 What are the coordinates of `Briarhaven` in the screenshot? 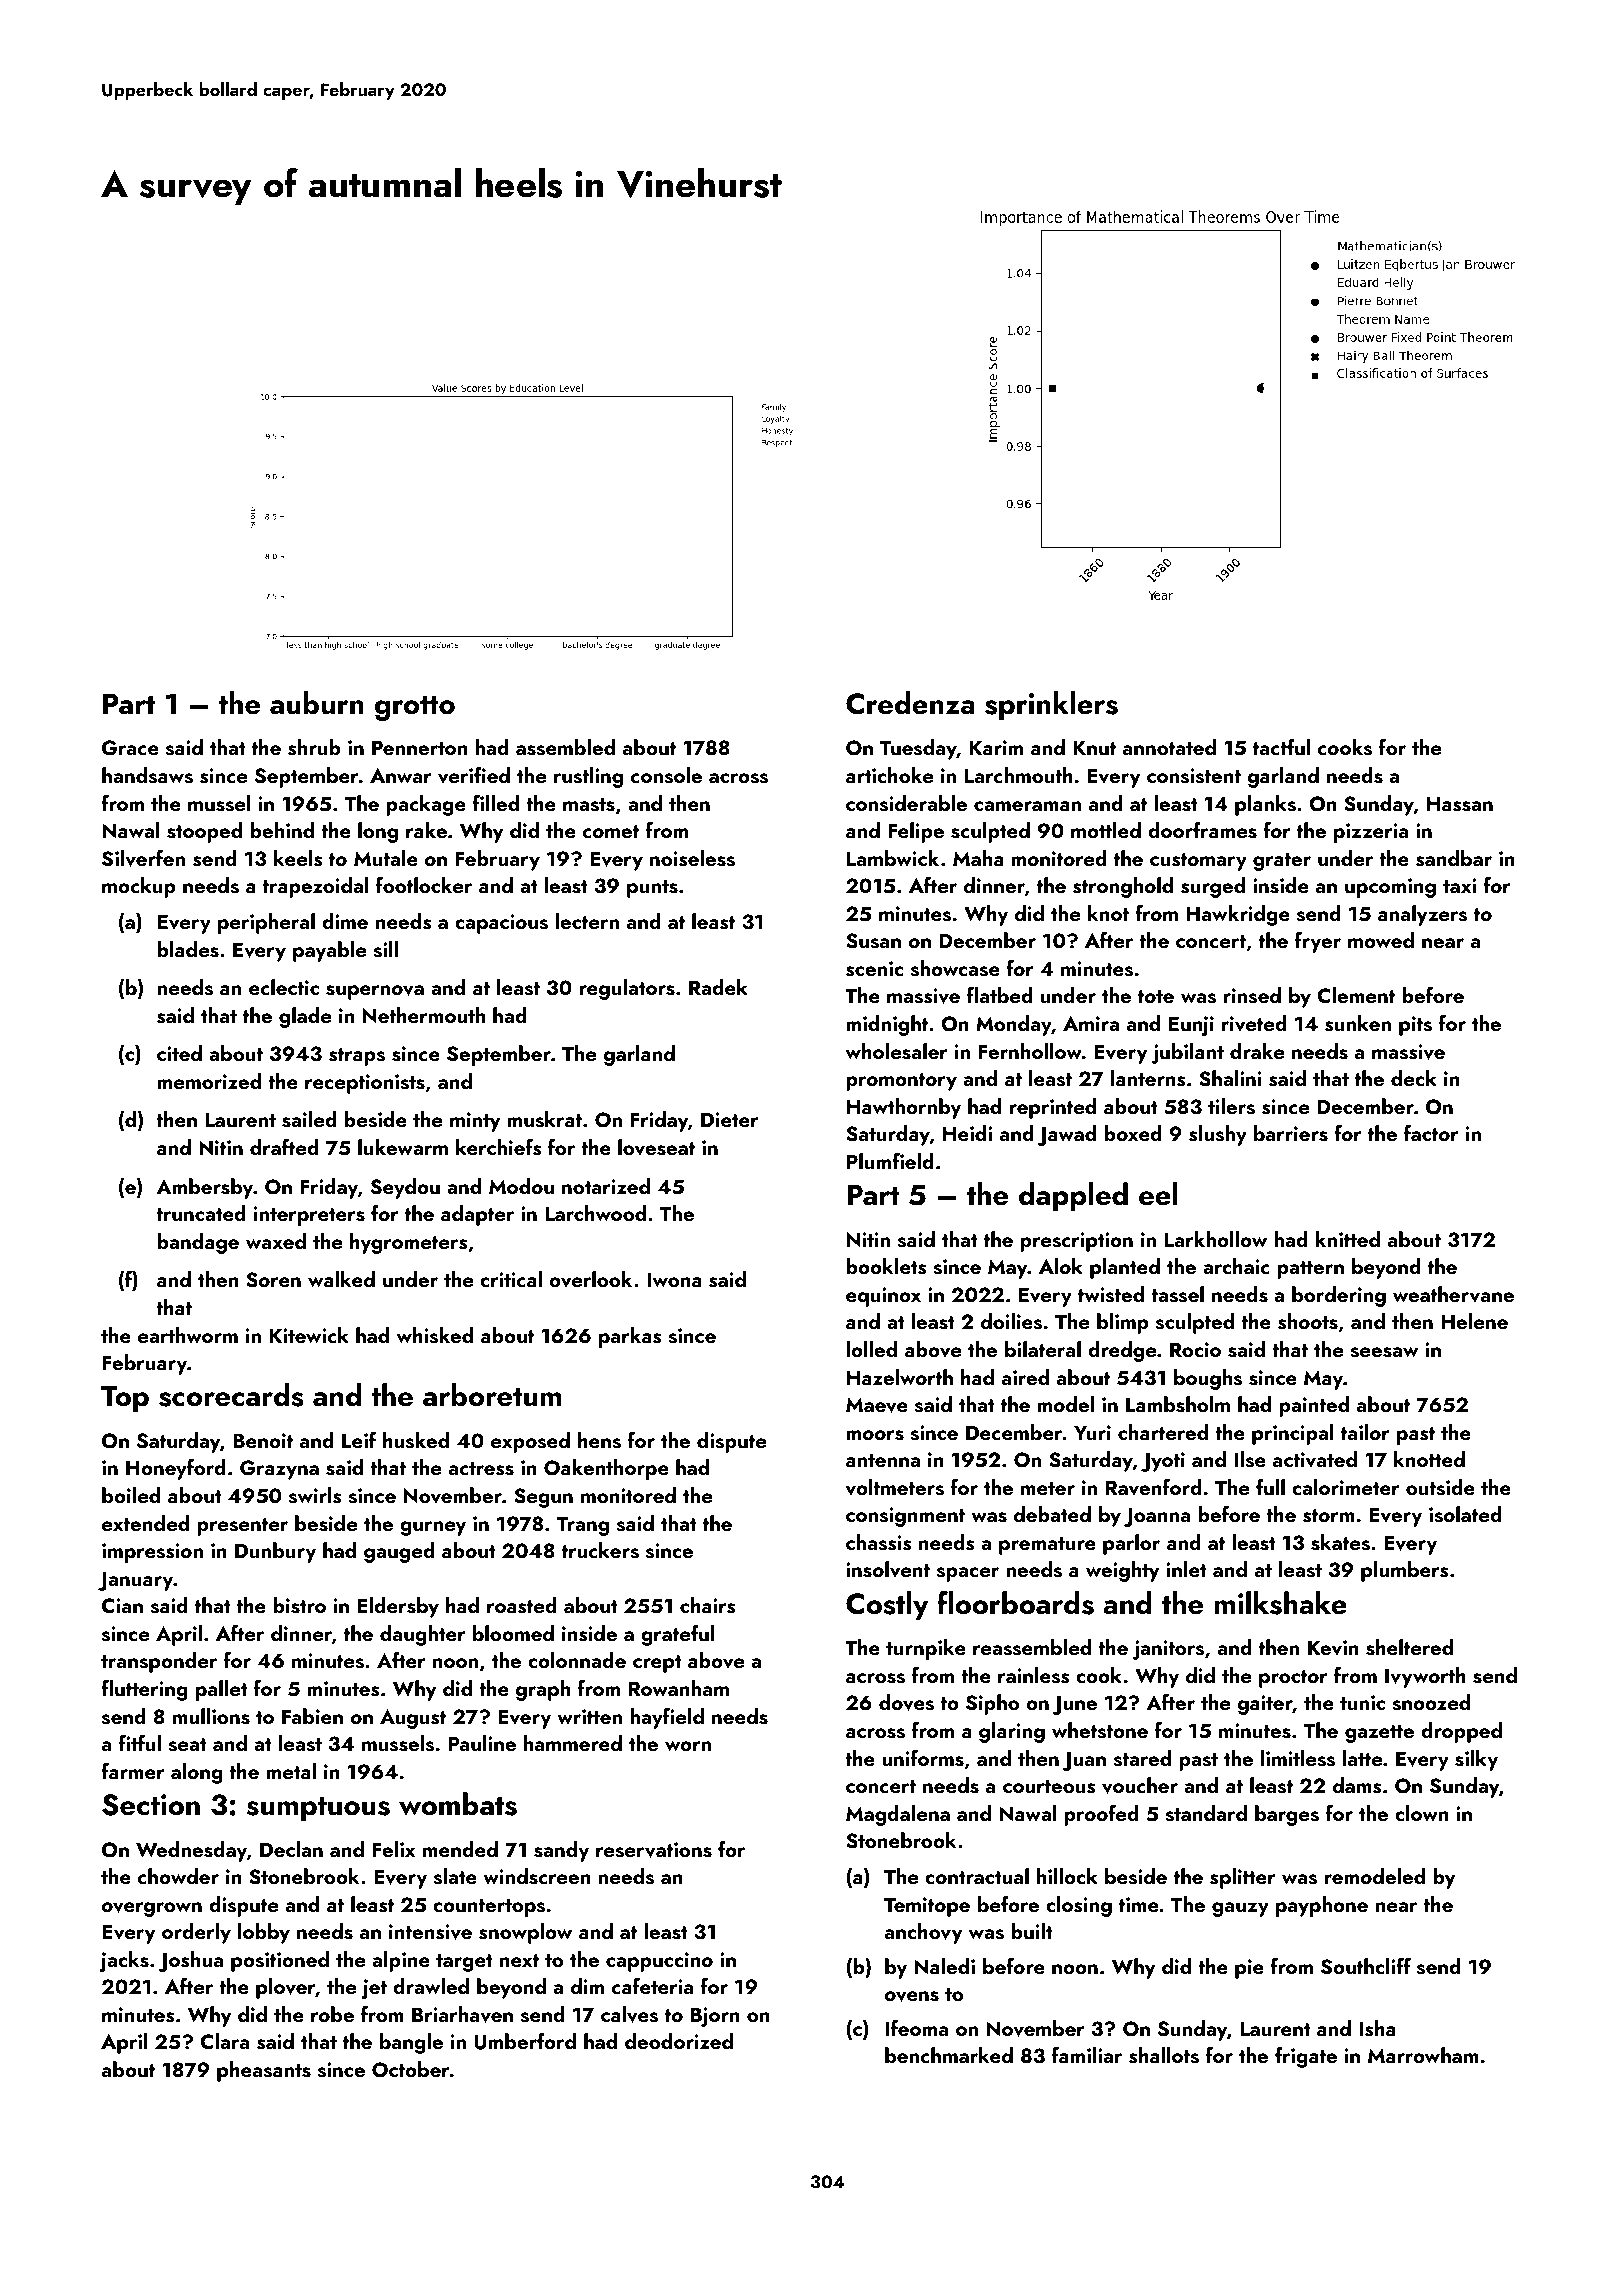 It's located at (462, 2014).
